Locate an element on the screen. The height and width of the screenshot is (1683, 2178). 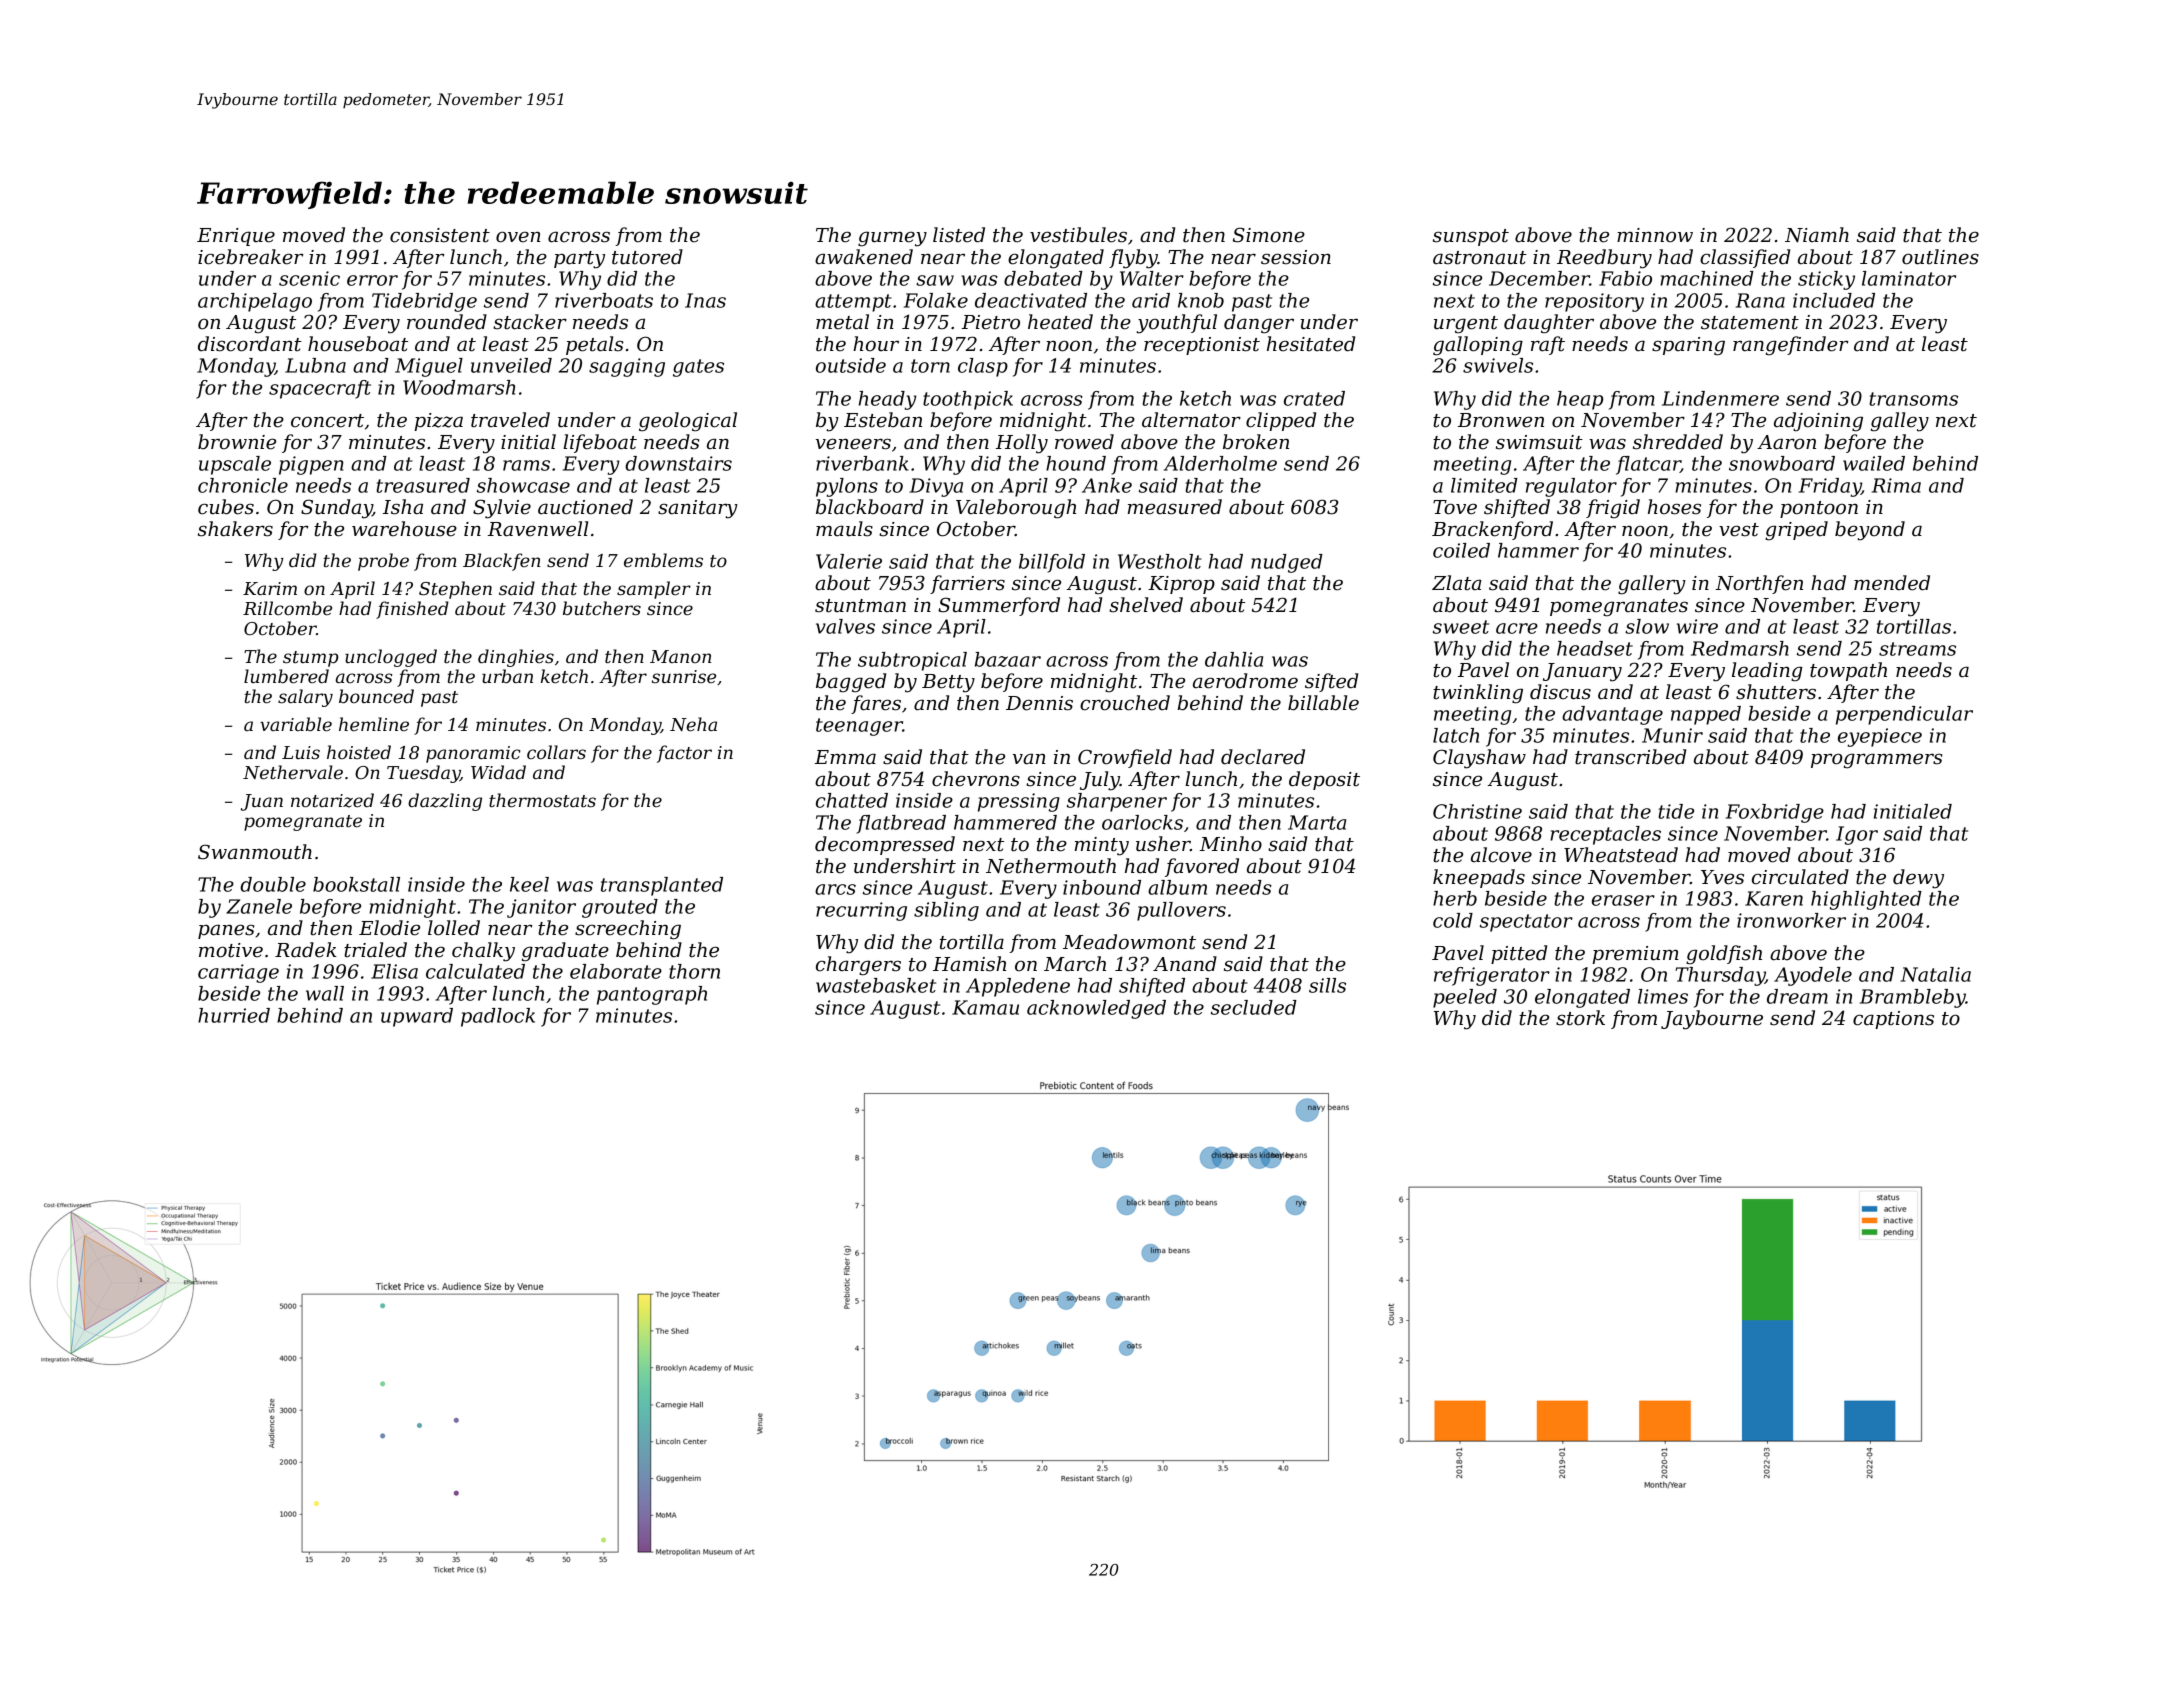
urban is located at coordinates (507, 676).
